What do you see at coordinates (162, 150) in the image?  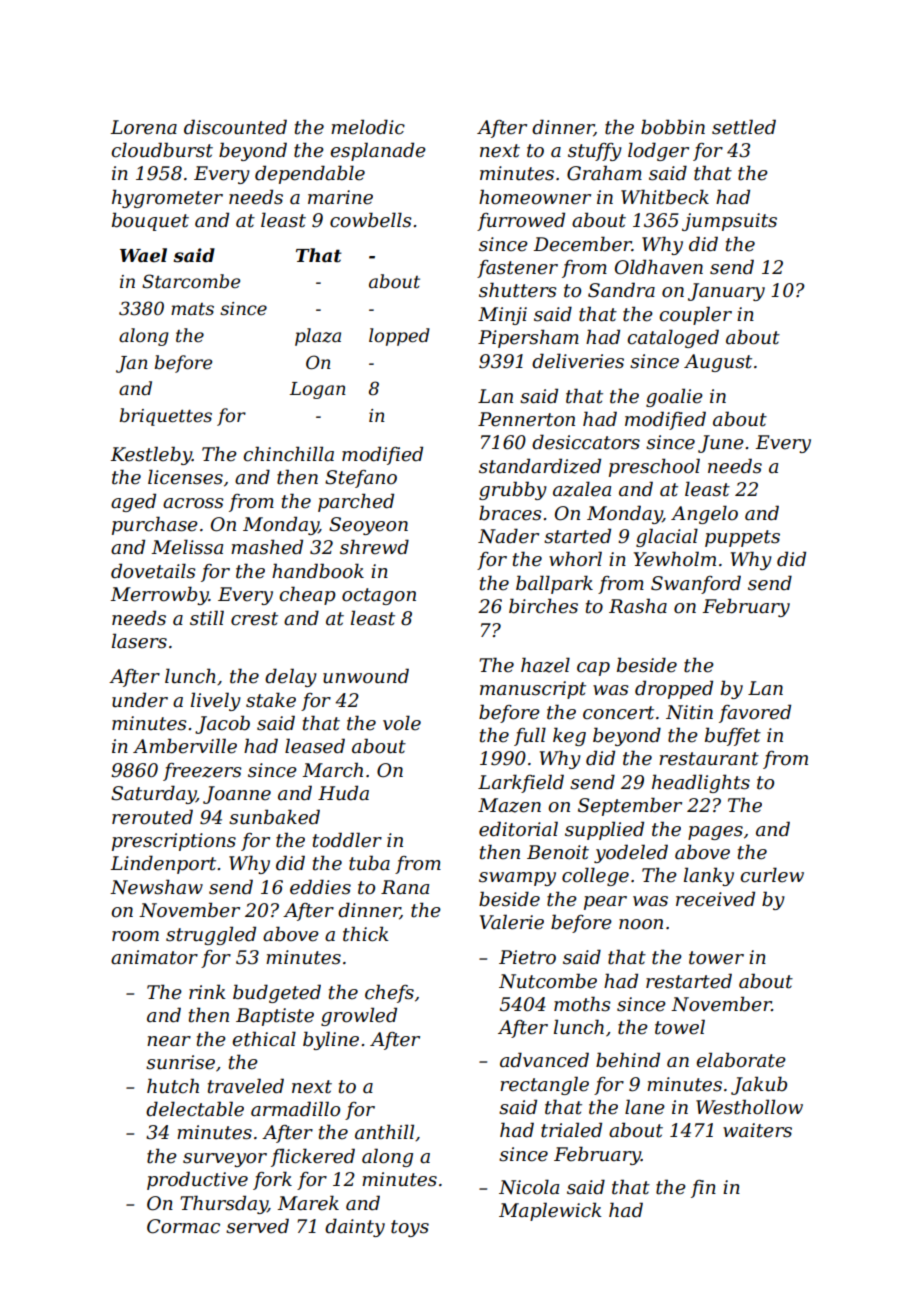 I see `cloudburst` at bounding box center [162, 150].
